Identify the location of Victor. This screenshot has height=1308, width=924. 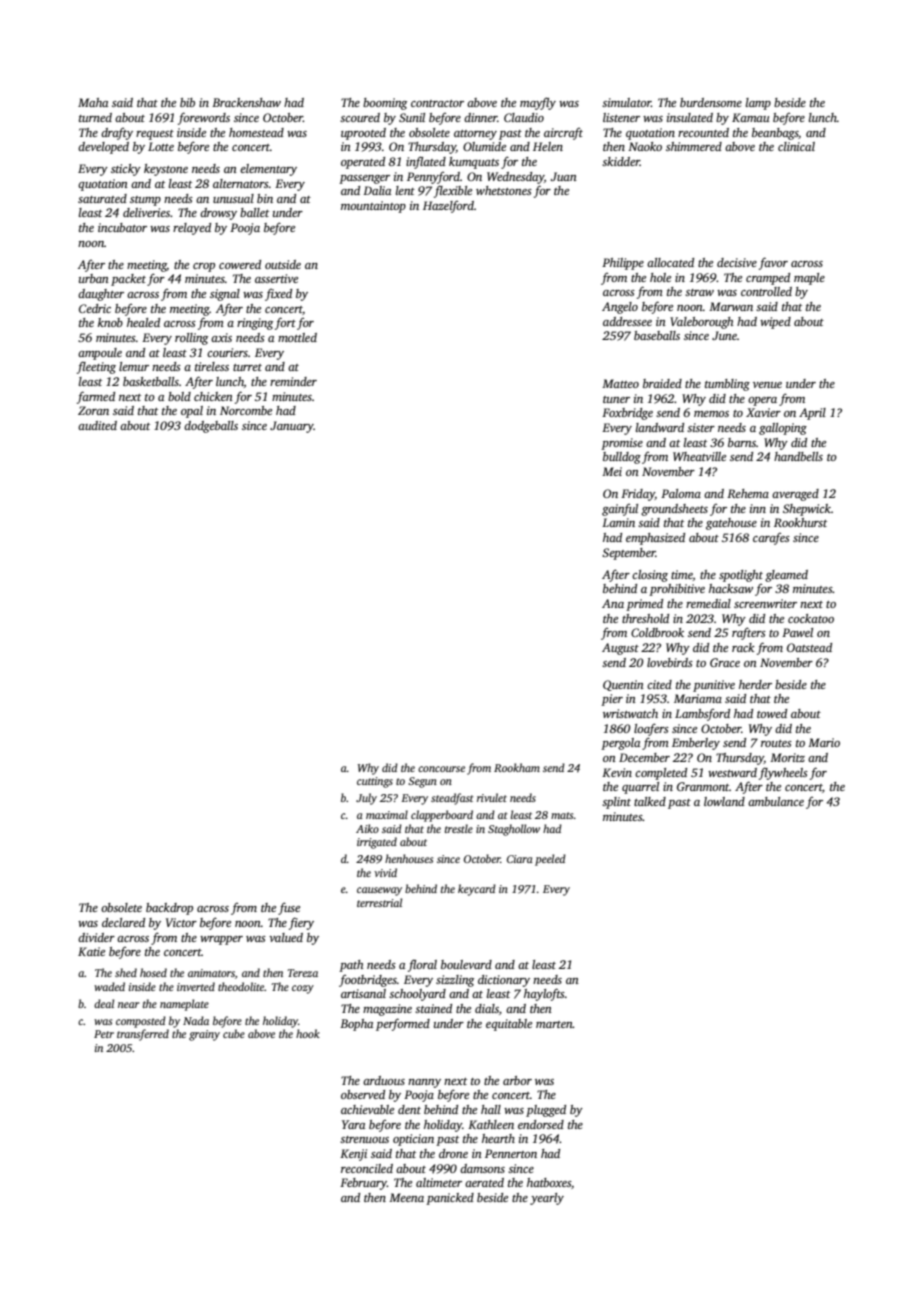
(181, 922).
